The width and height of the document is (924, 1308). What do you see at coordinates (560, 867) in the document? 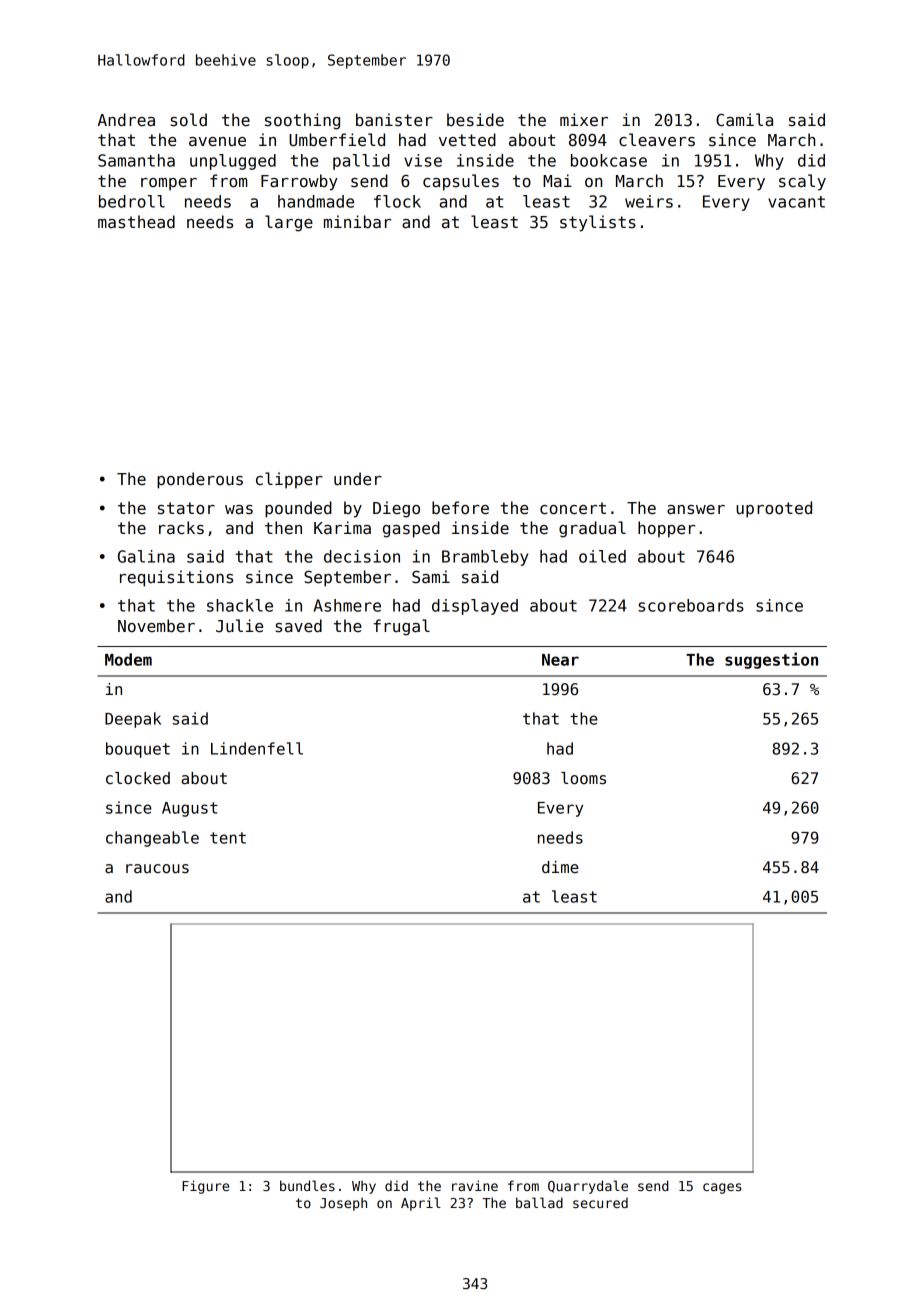
I see `dime` at bounding box center [560, 867].
